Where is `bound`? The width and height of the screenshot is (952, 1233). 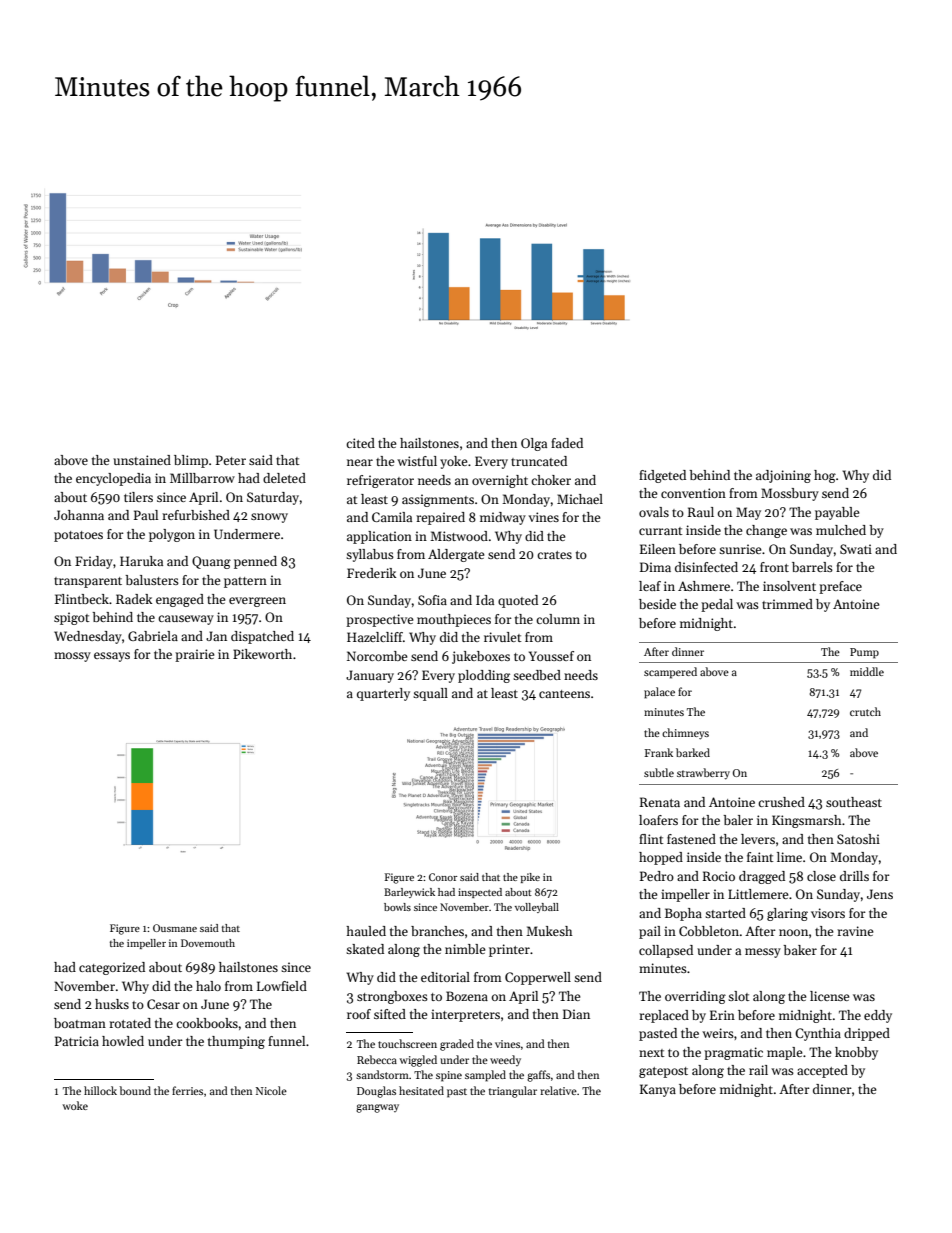 bound is located at coordinates (135, 1090).
